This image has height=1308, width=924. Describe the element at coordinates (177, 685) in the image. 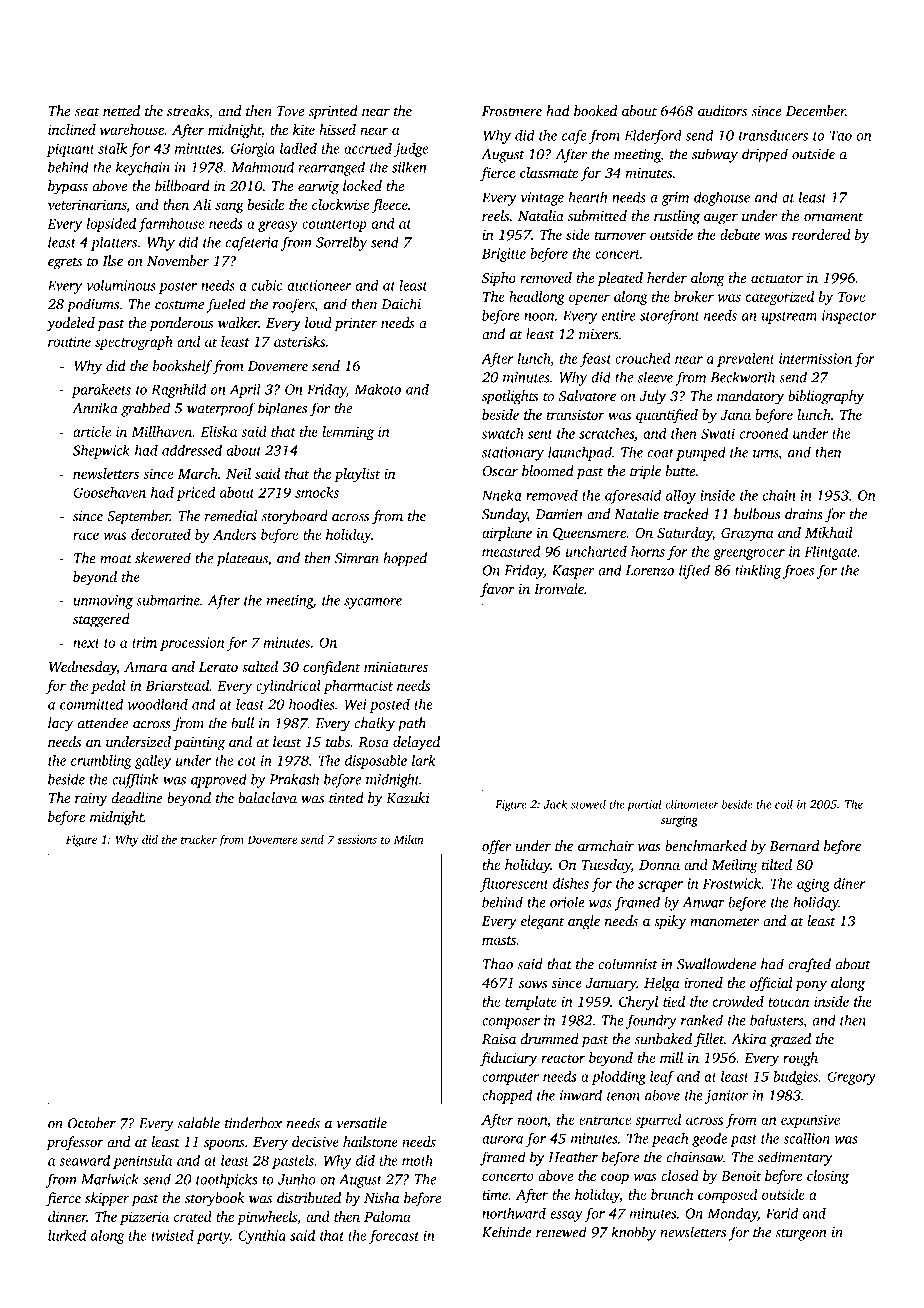

I see `Briarstead` at that location.
